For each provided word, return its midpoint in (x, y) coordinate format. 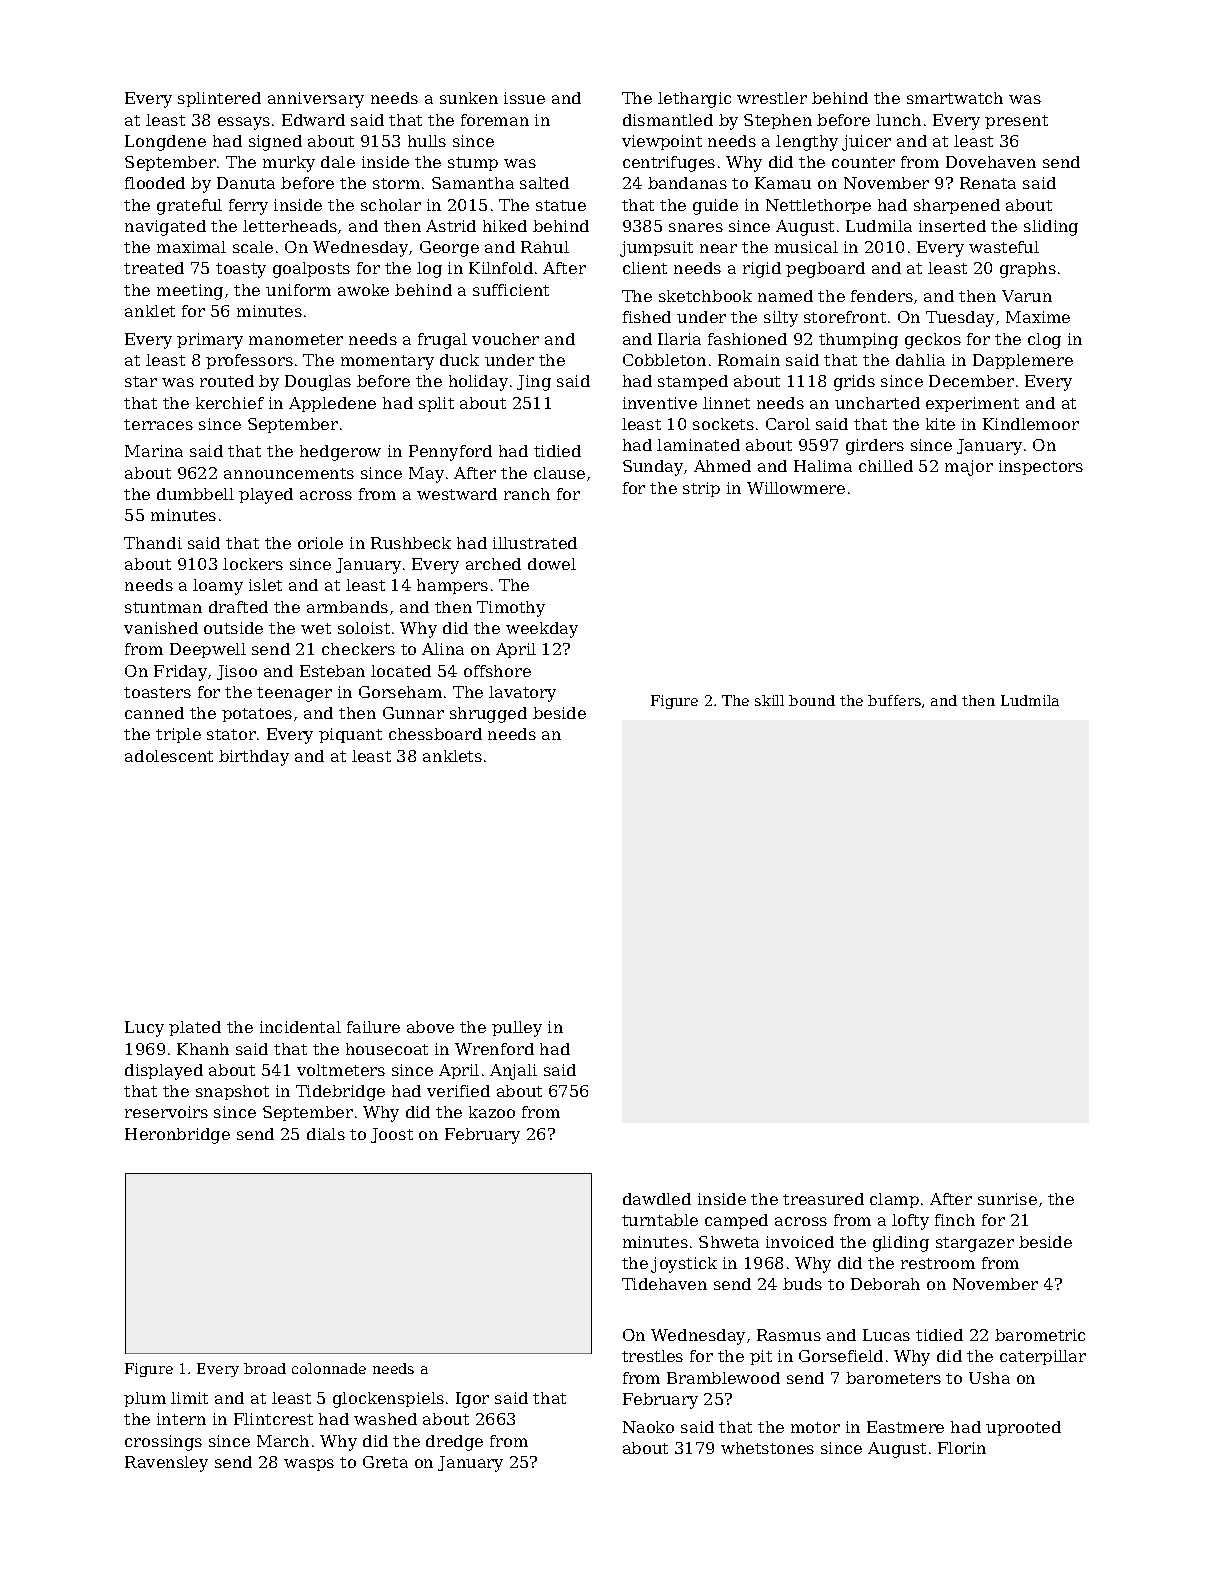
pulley (517, 1029)
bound (812, 700)
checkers (358, 649)
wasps (309, 1465)
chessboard (435, 734)
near (718, 248)
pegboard (825, 270)
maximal (191, 247)
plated (195, 1028)
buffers (894, 700)
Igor (472, 1400)
